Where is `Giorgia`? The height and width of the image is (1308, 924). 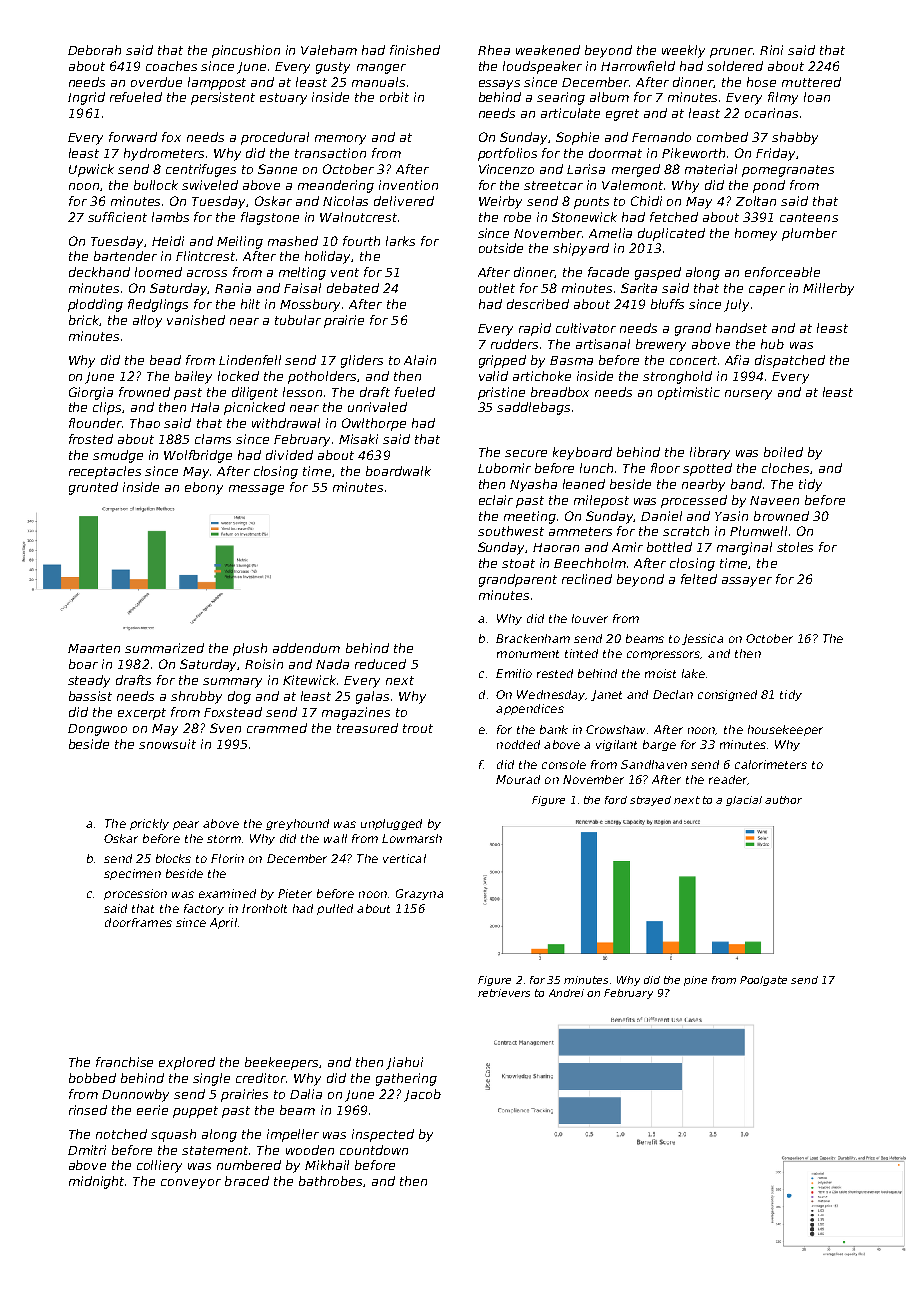 Giorgia is located at coordinates (91, 393).
